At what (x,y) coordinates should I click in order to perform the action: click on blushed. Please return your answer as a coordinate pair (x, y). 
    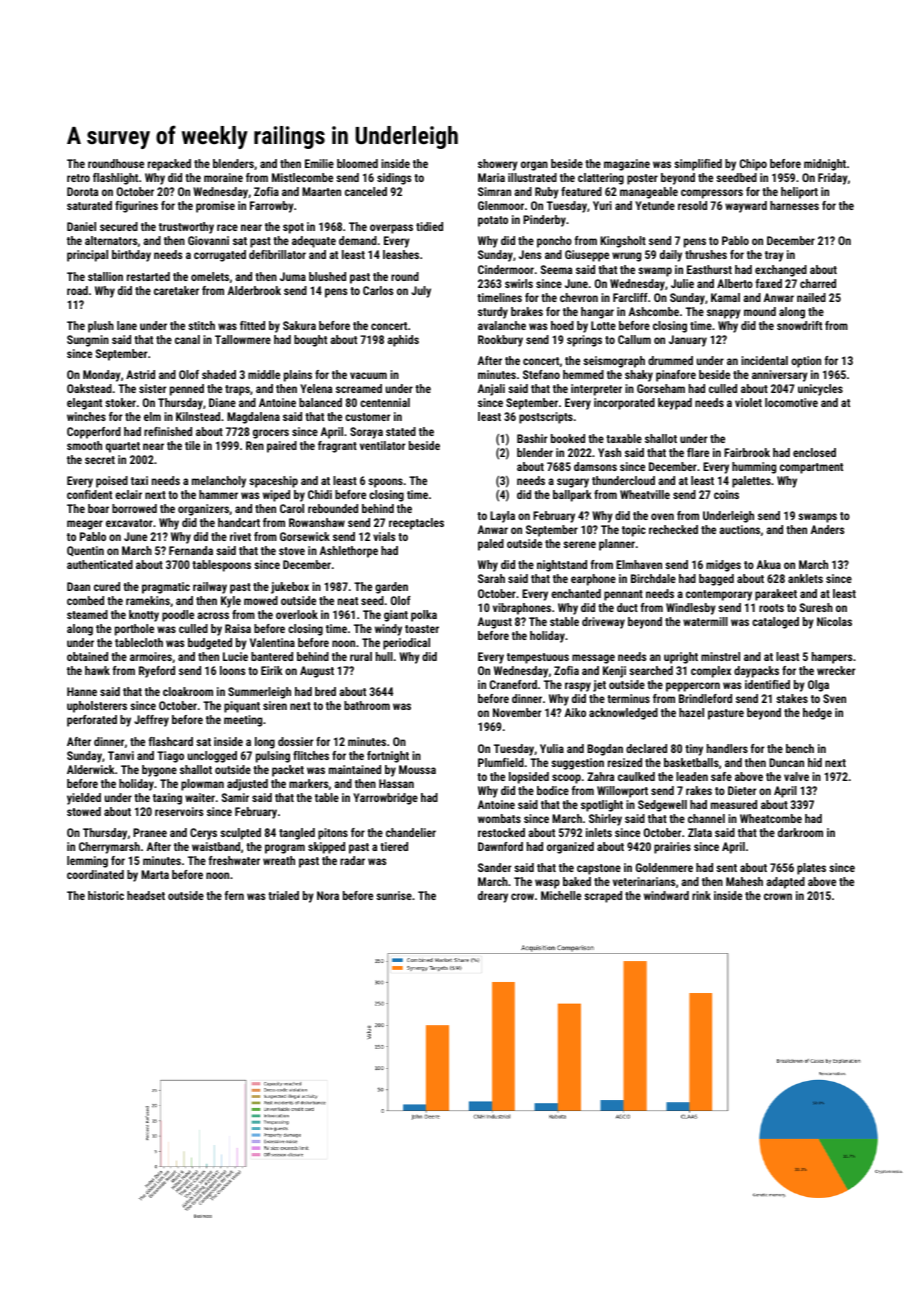
    Looking at the image, I should click on (327, 276).
